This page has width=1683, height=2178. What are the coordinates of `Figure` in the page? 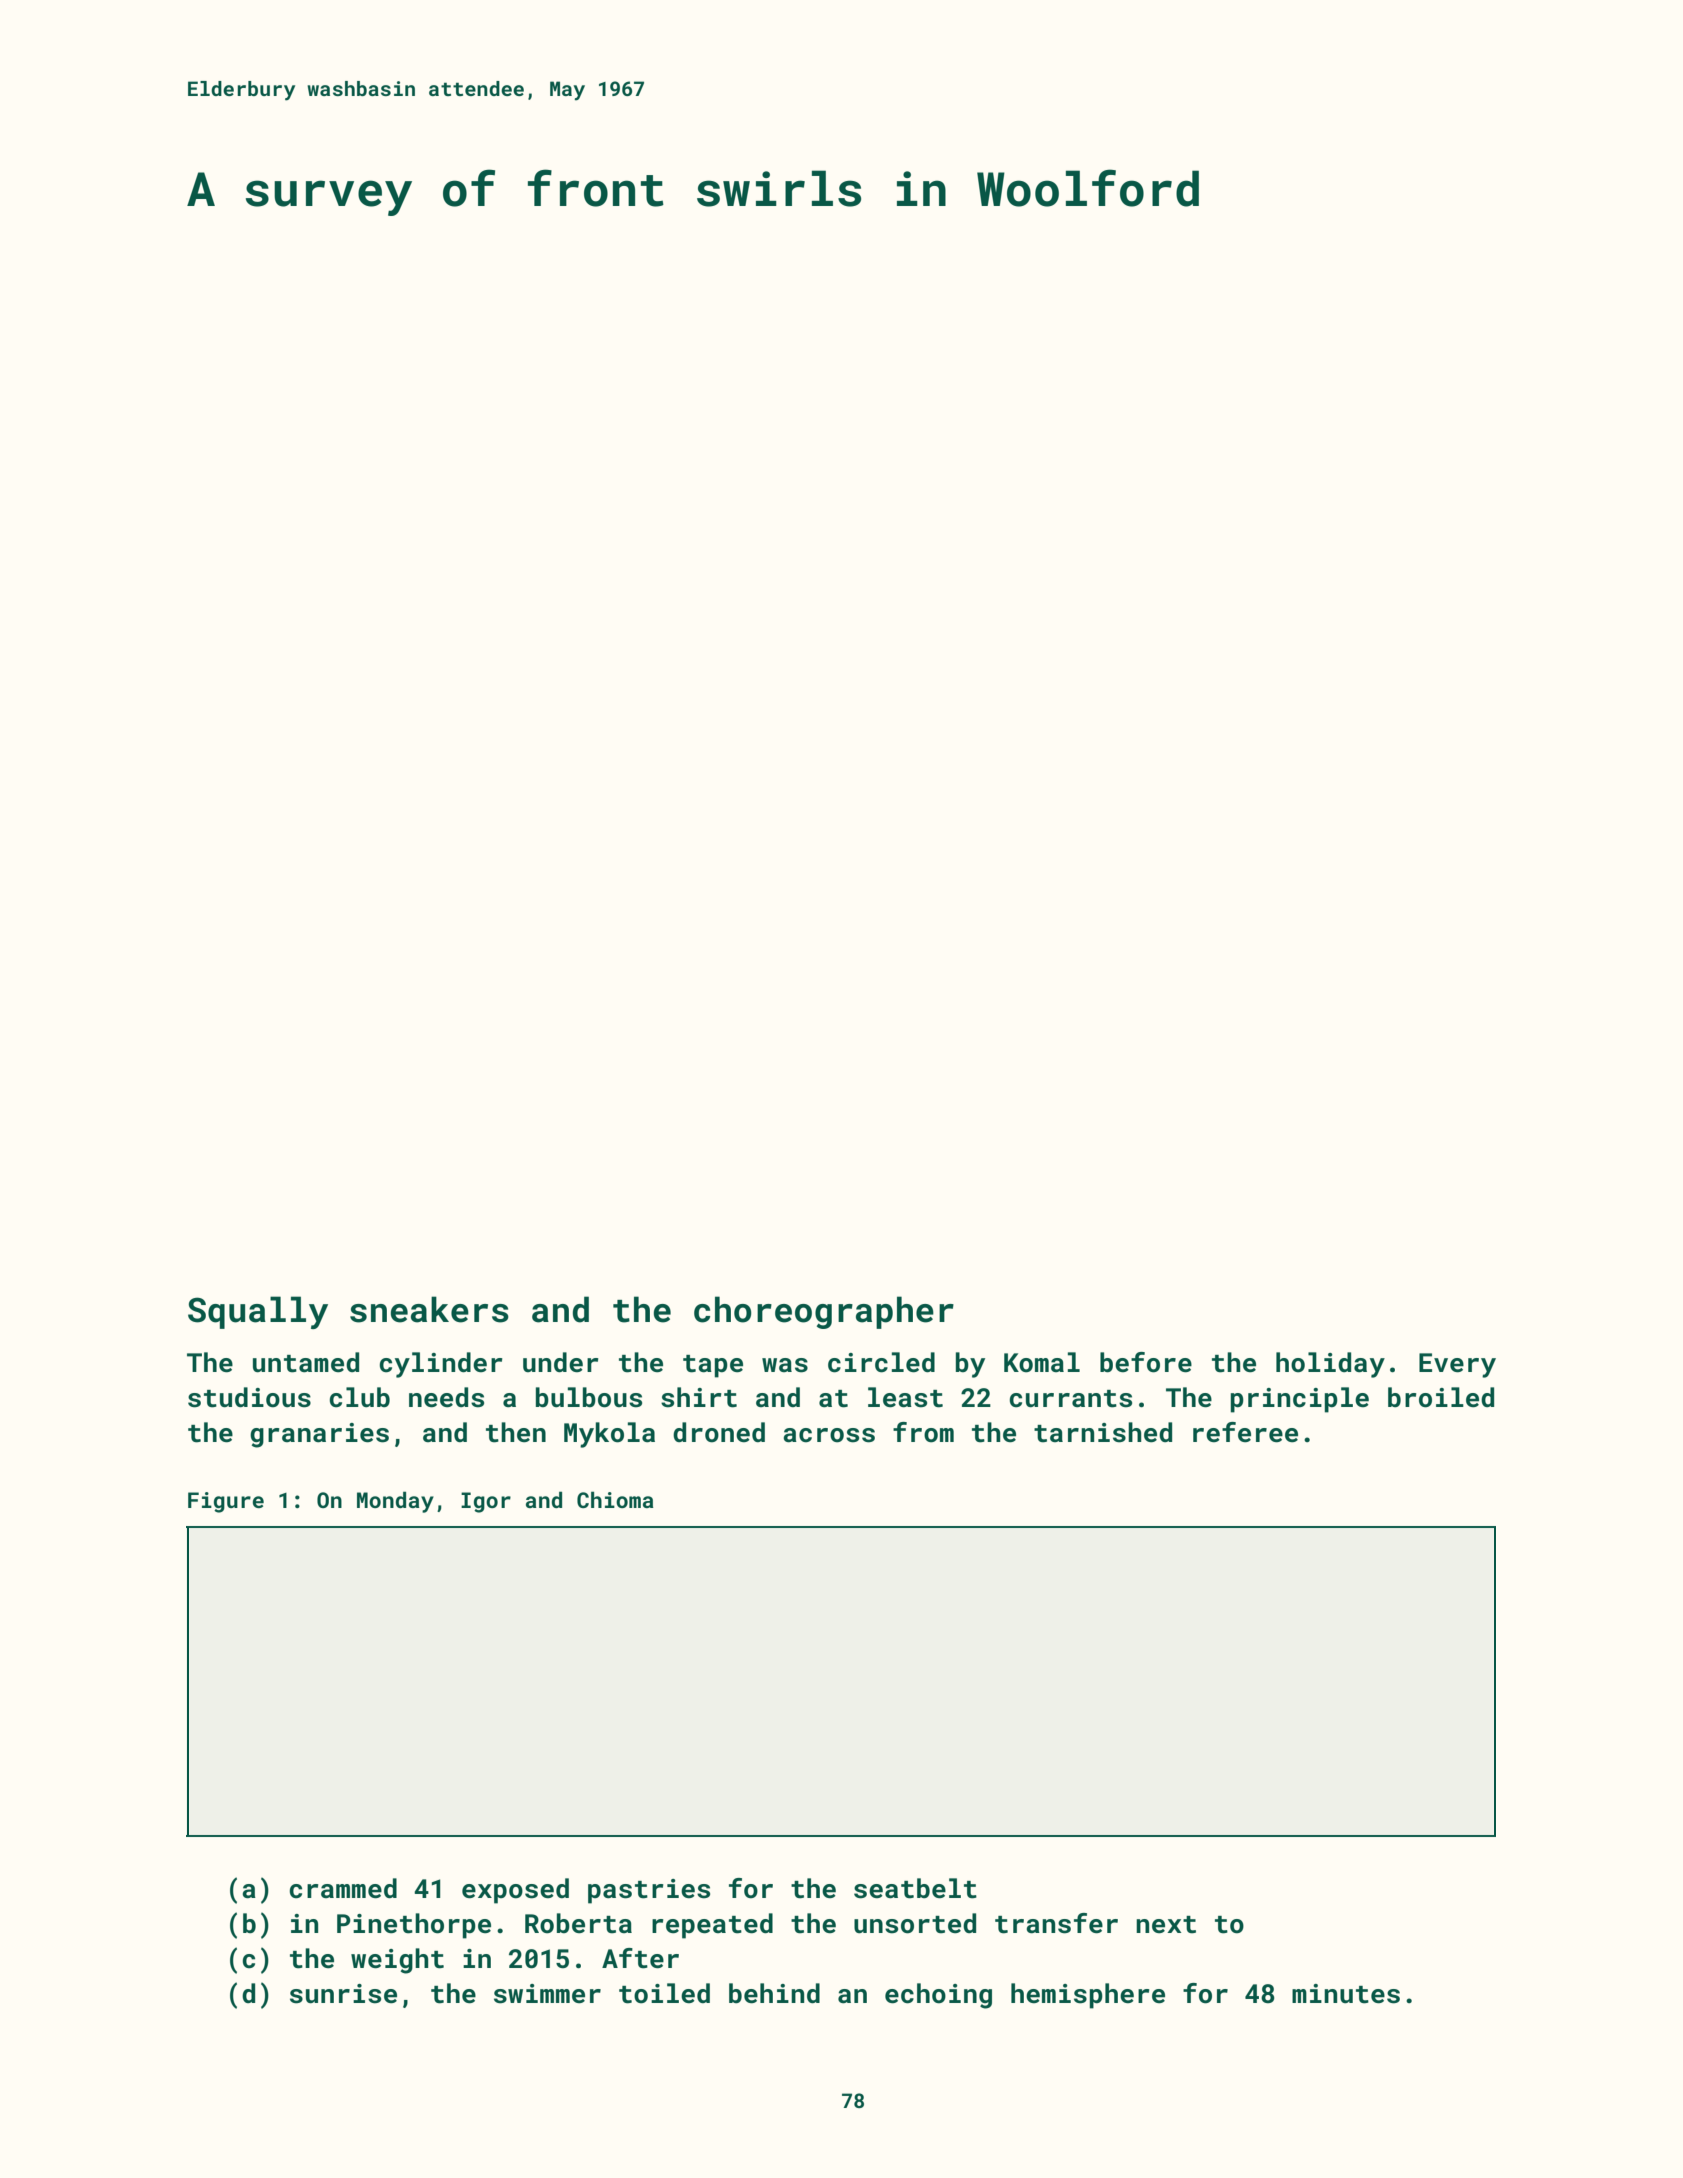 It's located at (226, 1502).
